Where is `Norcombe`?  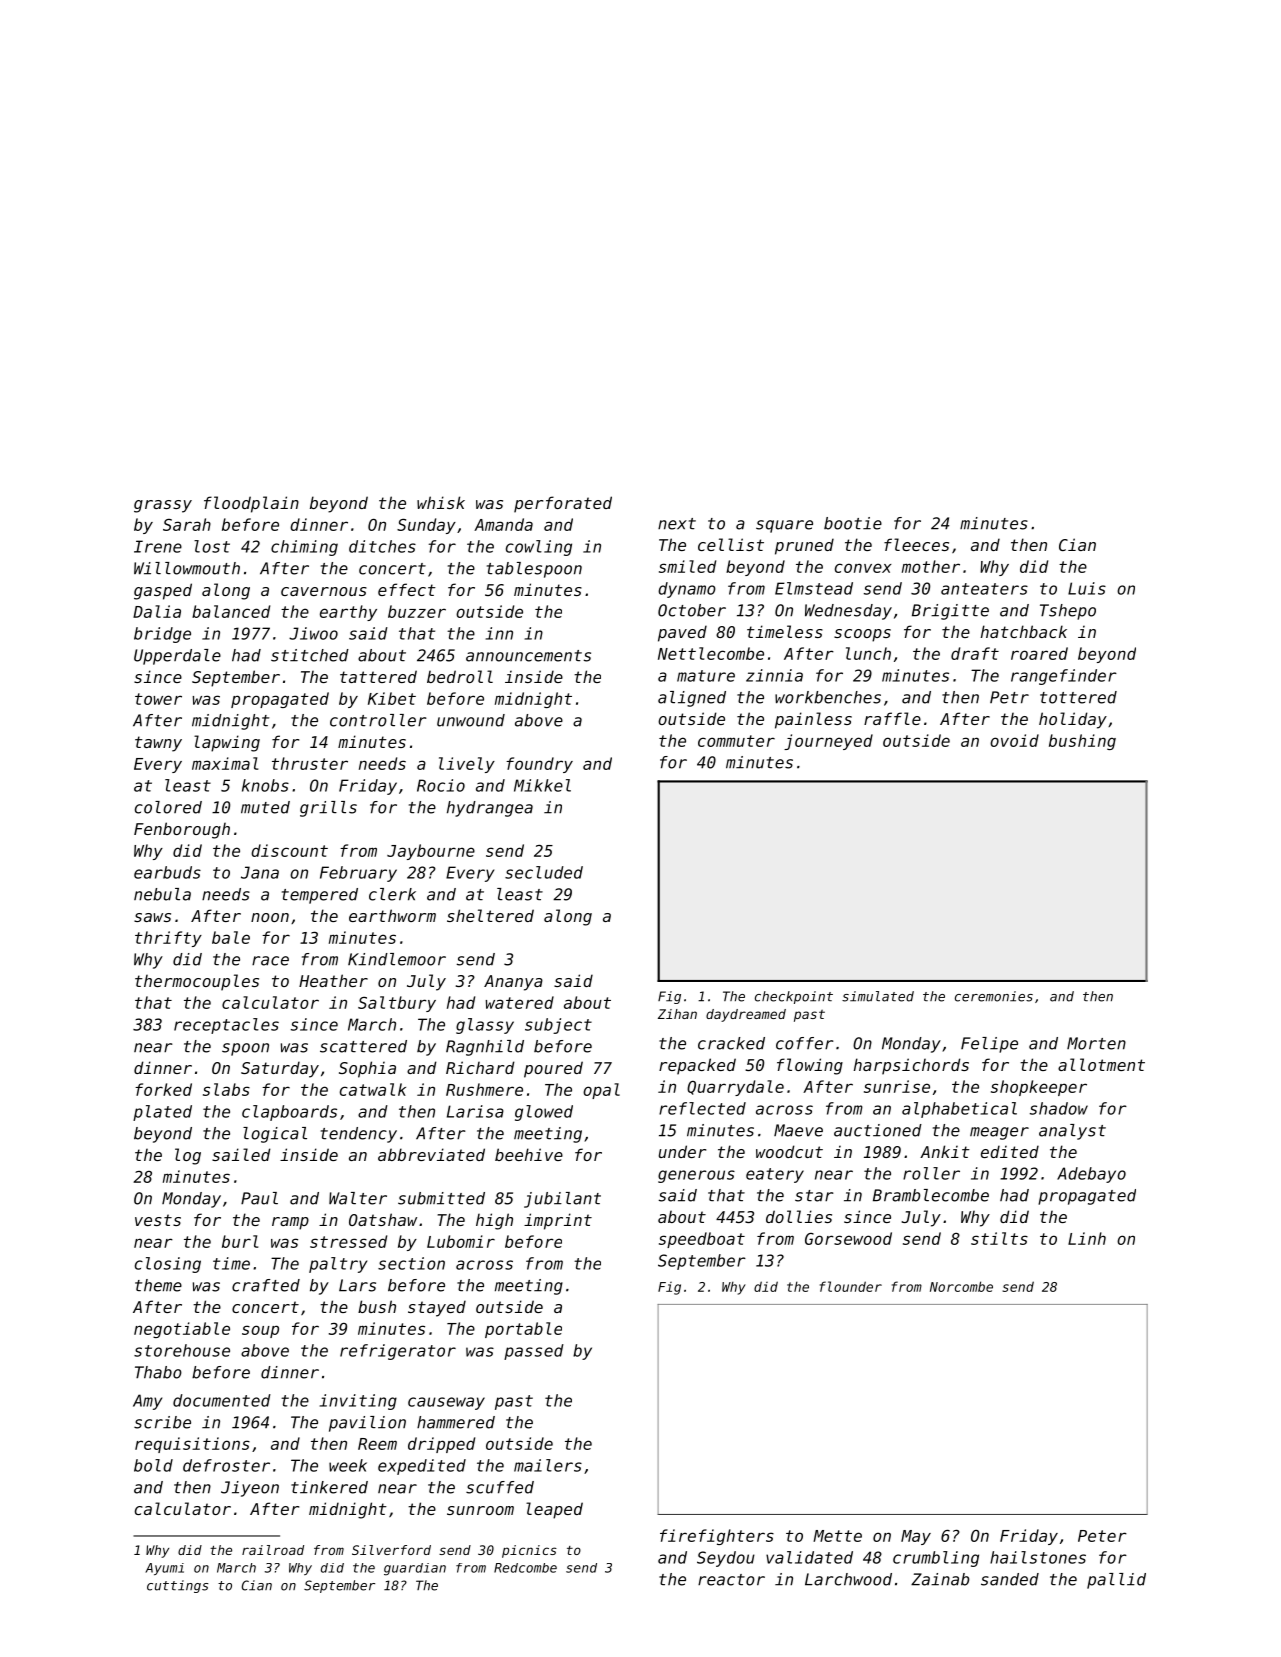
Norcombe is located at coordinates (961, 1286).
